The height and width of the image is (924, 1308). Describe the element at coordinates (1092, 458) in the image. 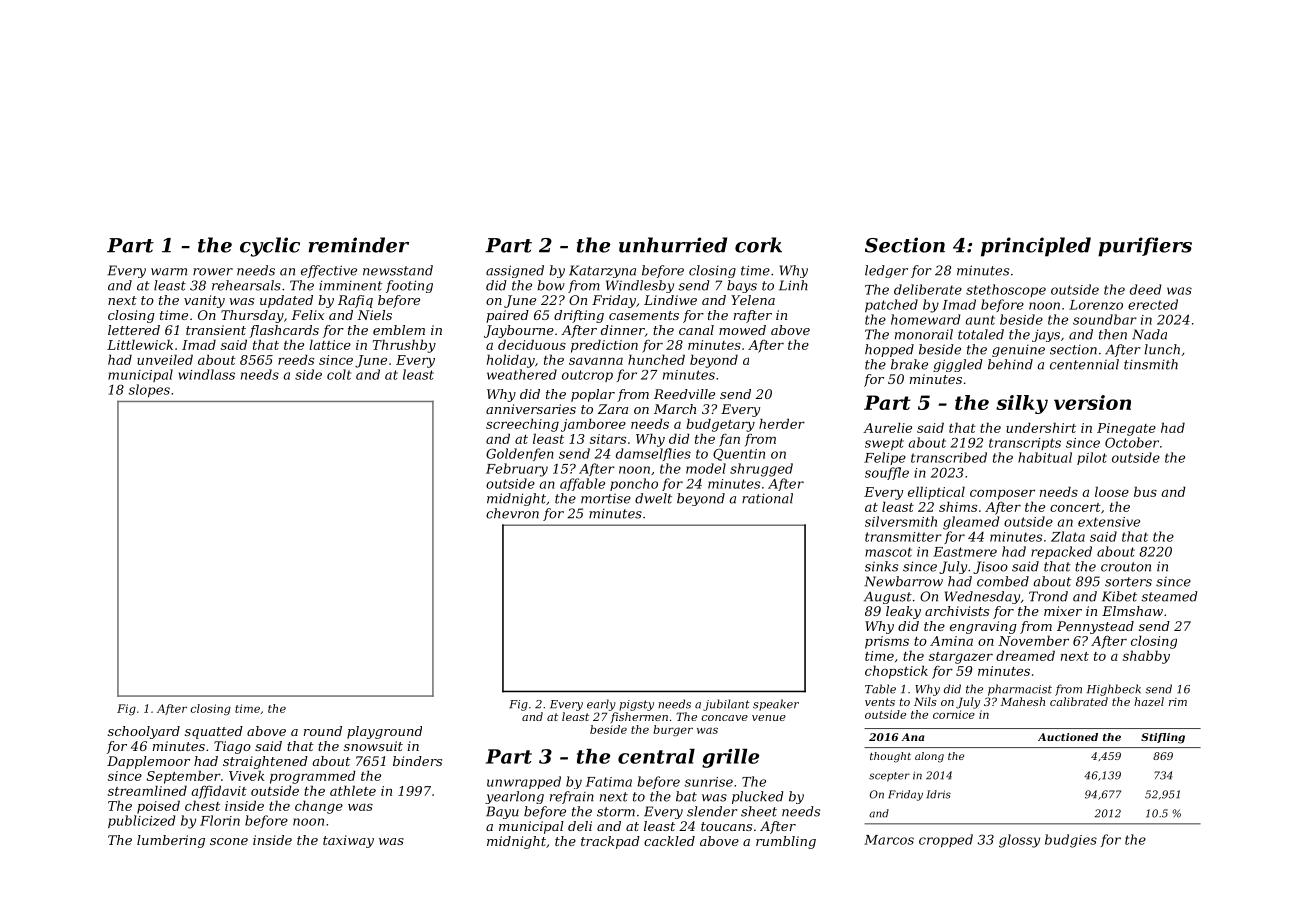

I see `pilot` at that location.
